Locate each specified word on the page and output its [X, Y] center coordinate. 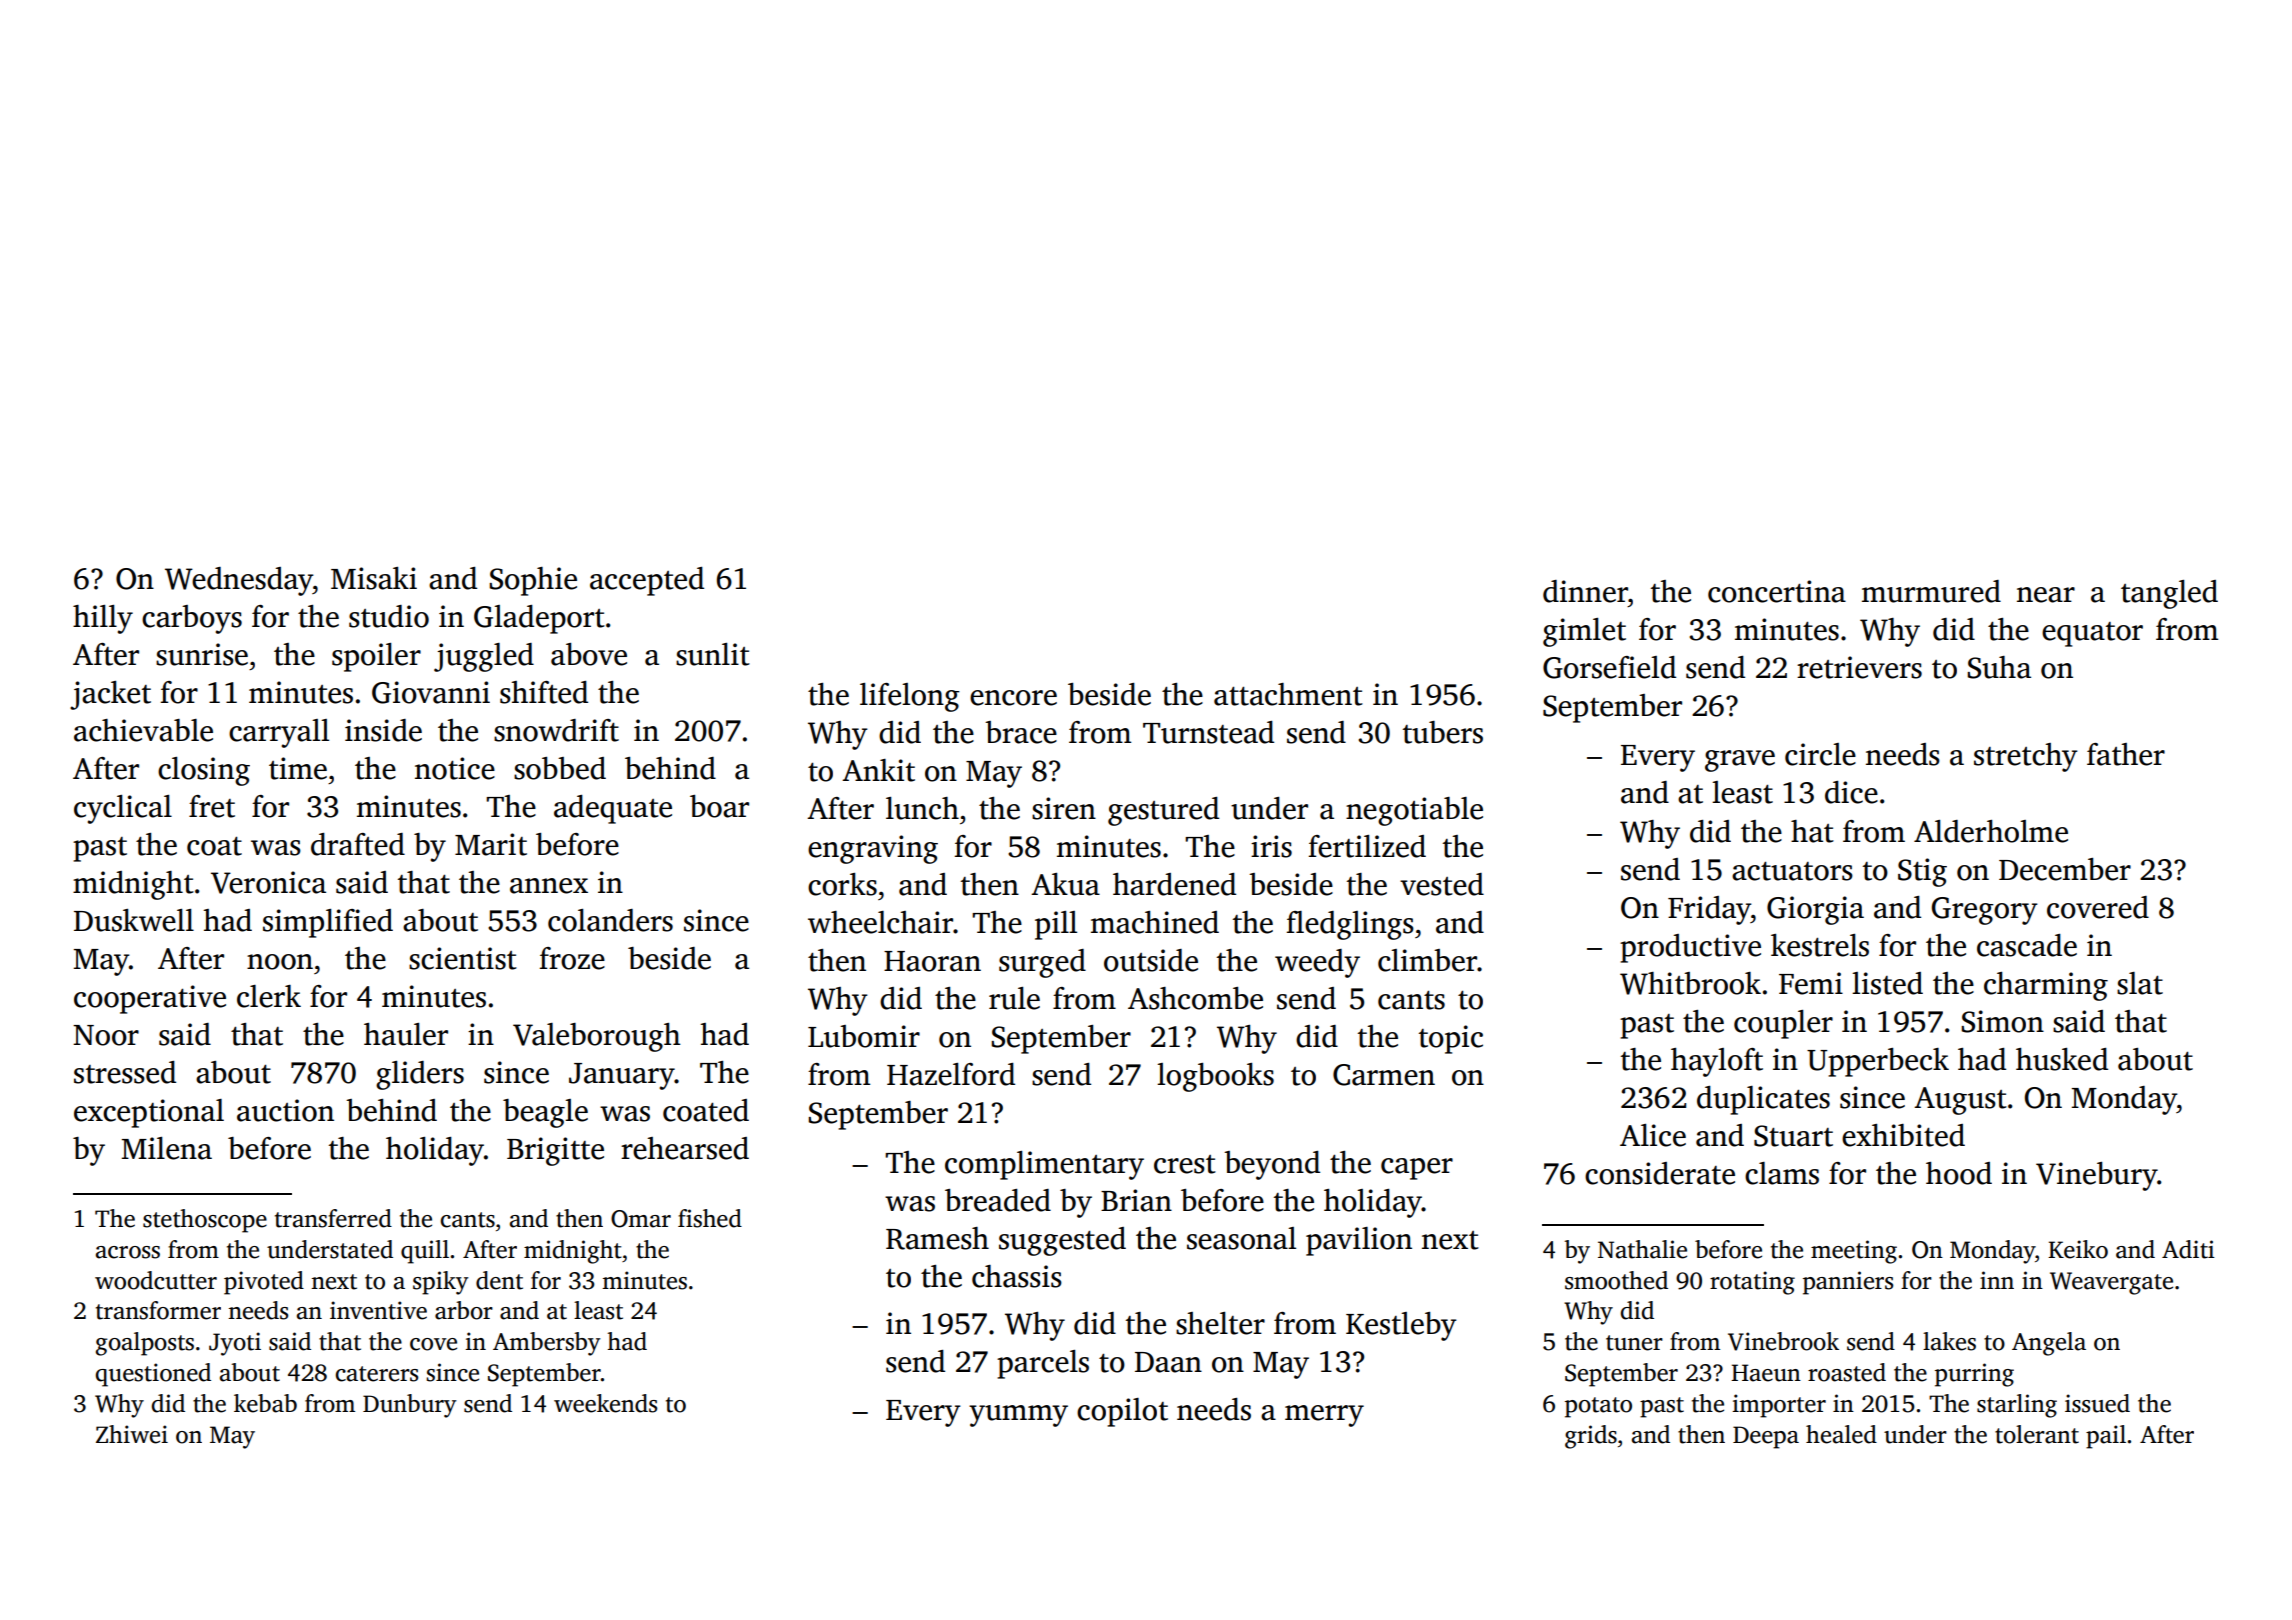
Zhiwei [132, 1434]
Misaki [374, 578]
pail [2106, 1437]
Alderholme [1991, 831]
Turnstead [1208, 732]
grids [1591, 1437]
